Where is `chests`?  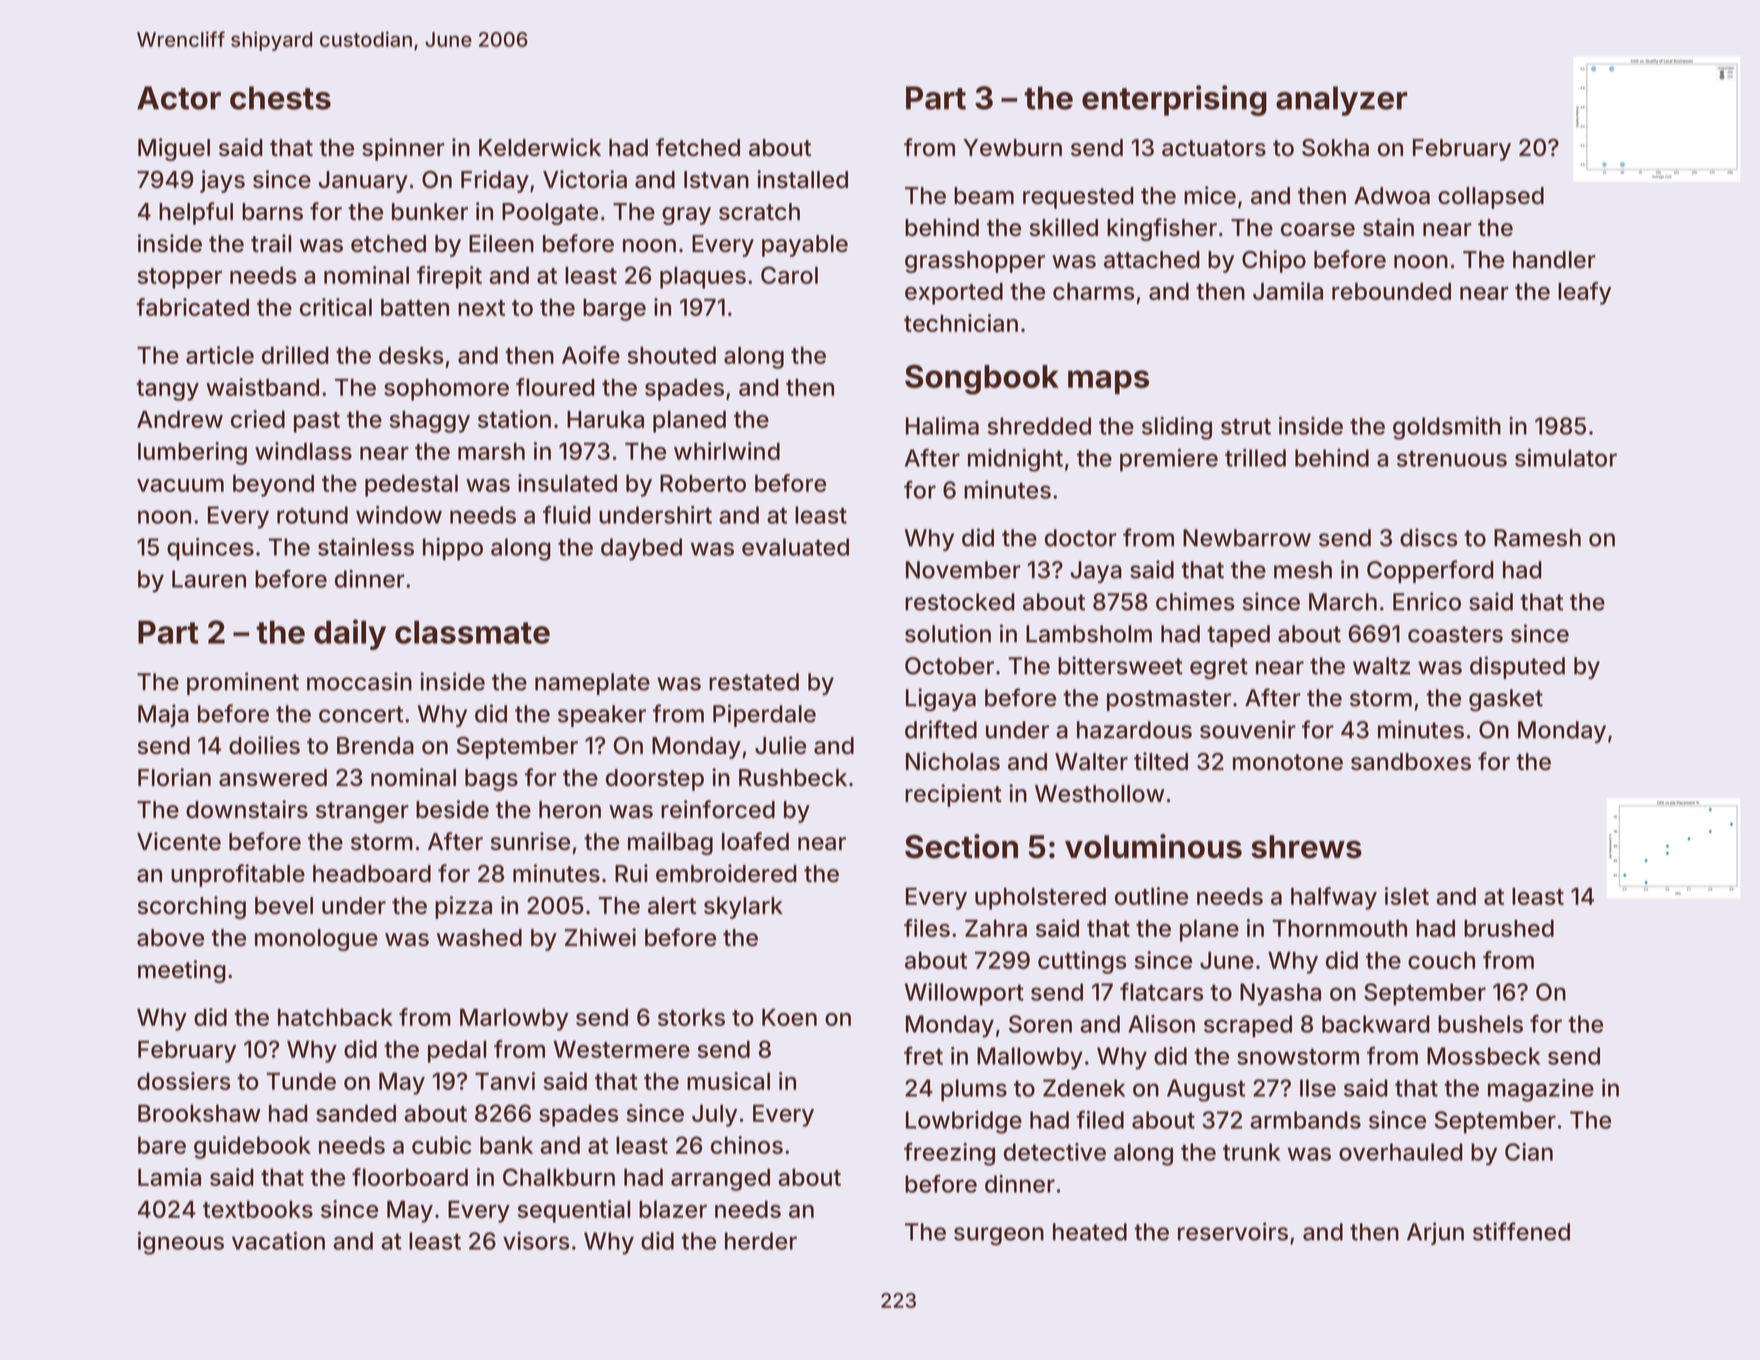 chests is located at coordinates (280, 98).
